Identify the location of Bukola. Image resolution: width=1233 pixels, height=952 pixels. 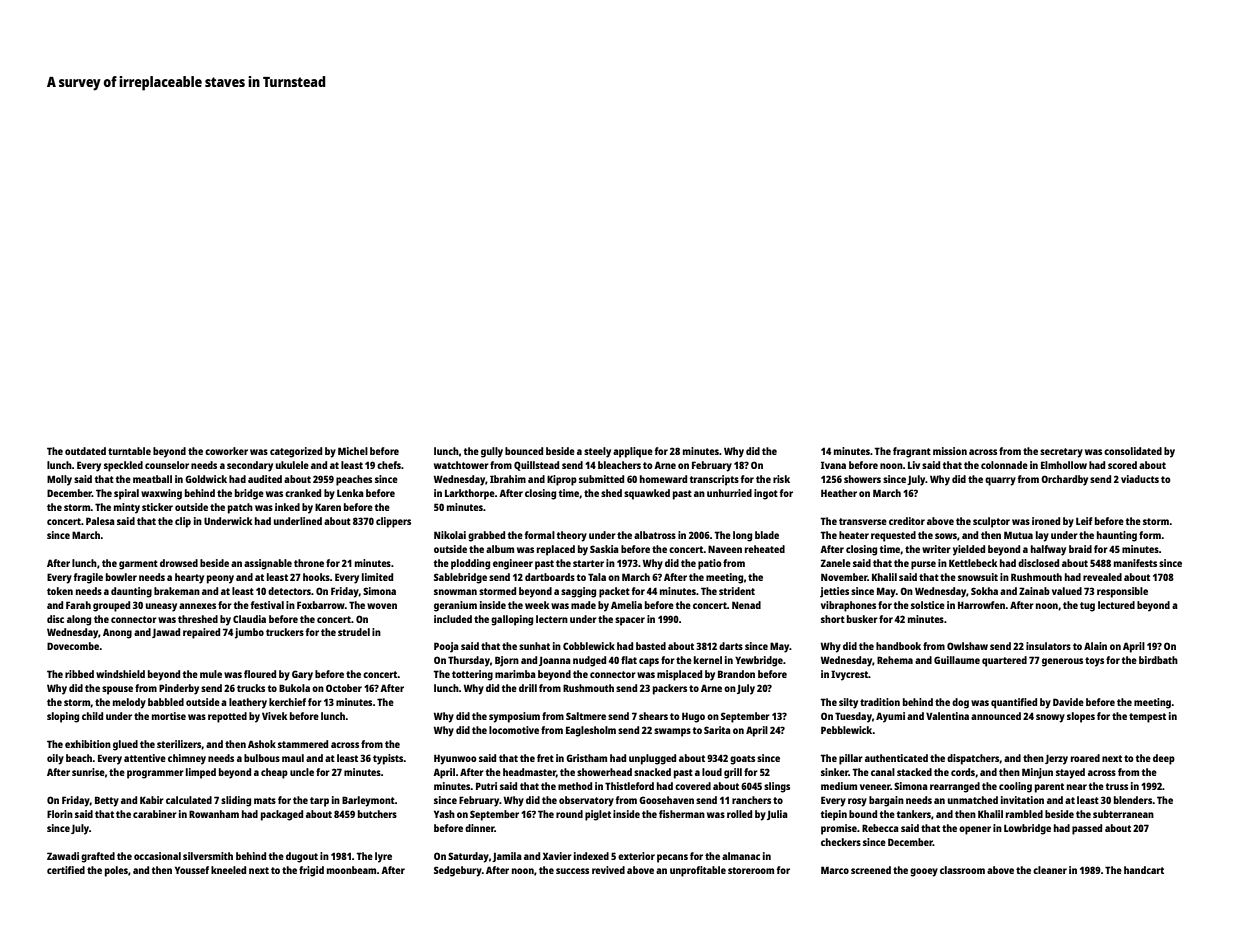
(294, 688).
